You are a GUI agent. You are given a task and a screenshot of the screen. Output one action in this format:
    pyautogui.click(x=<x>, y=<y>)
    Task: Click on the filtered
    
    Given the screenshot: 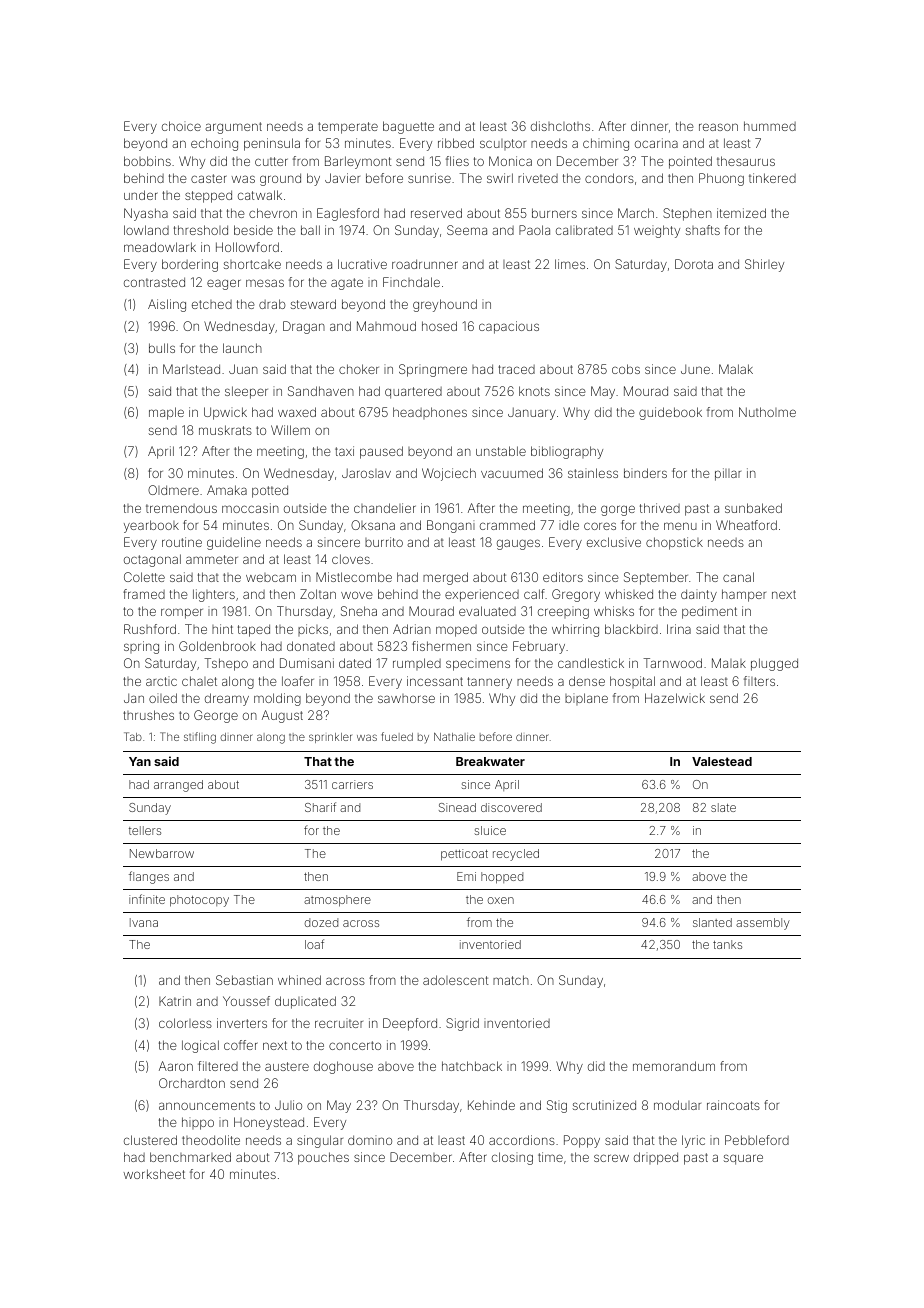 What is the action you would take?
    pyautogui.click(x=218, y=1066)
